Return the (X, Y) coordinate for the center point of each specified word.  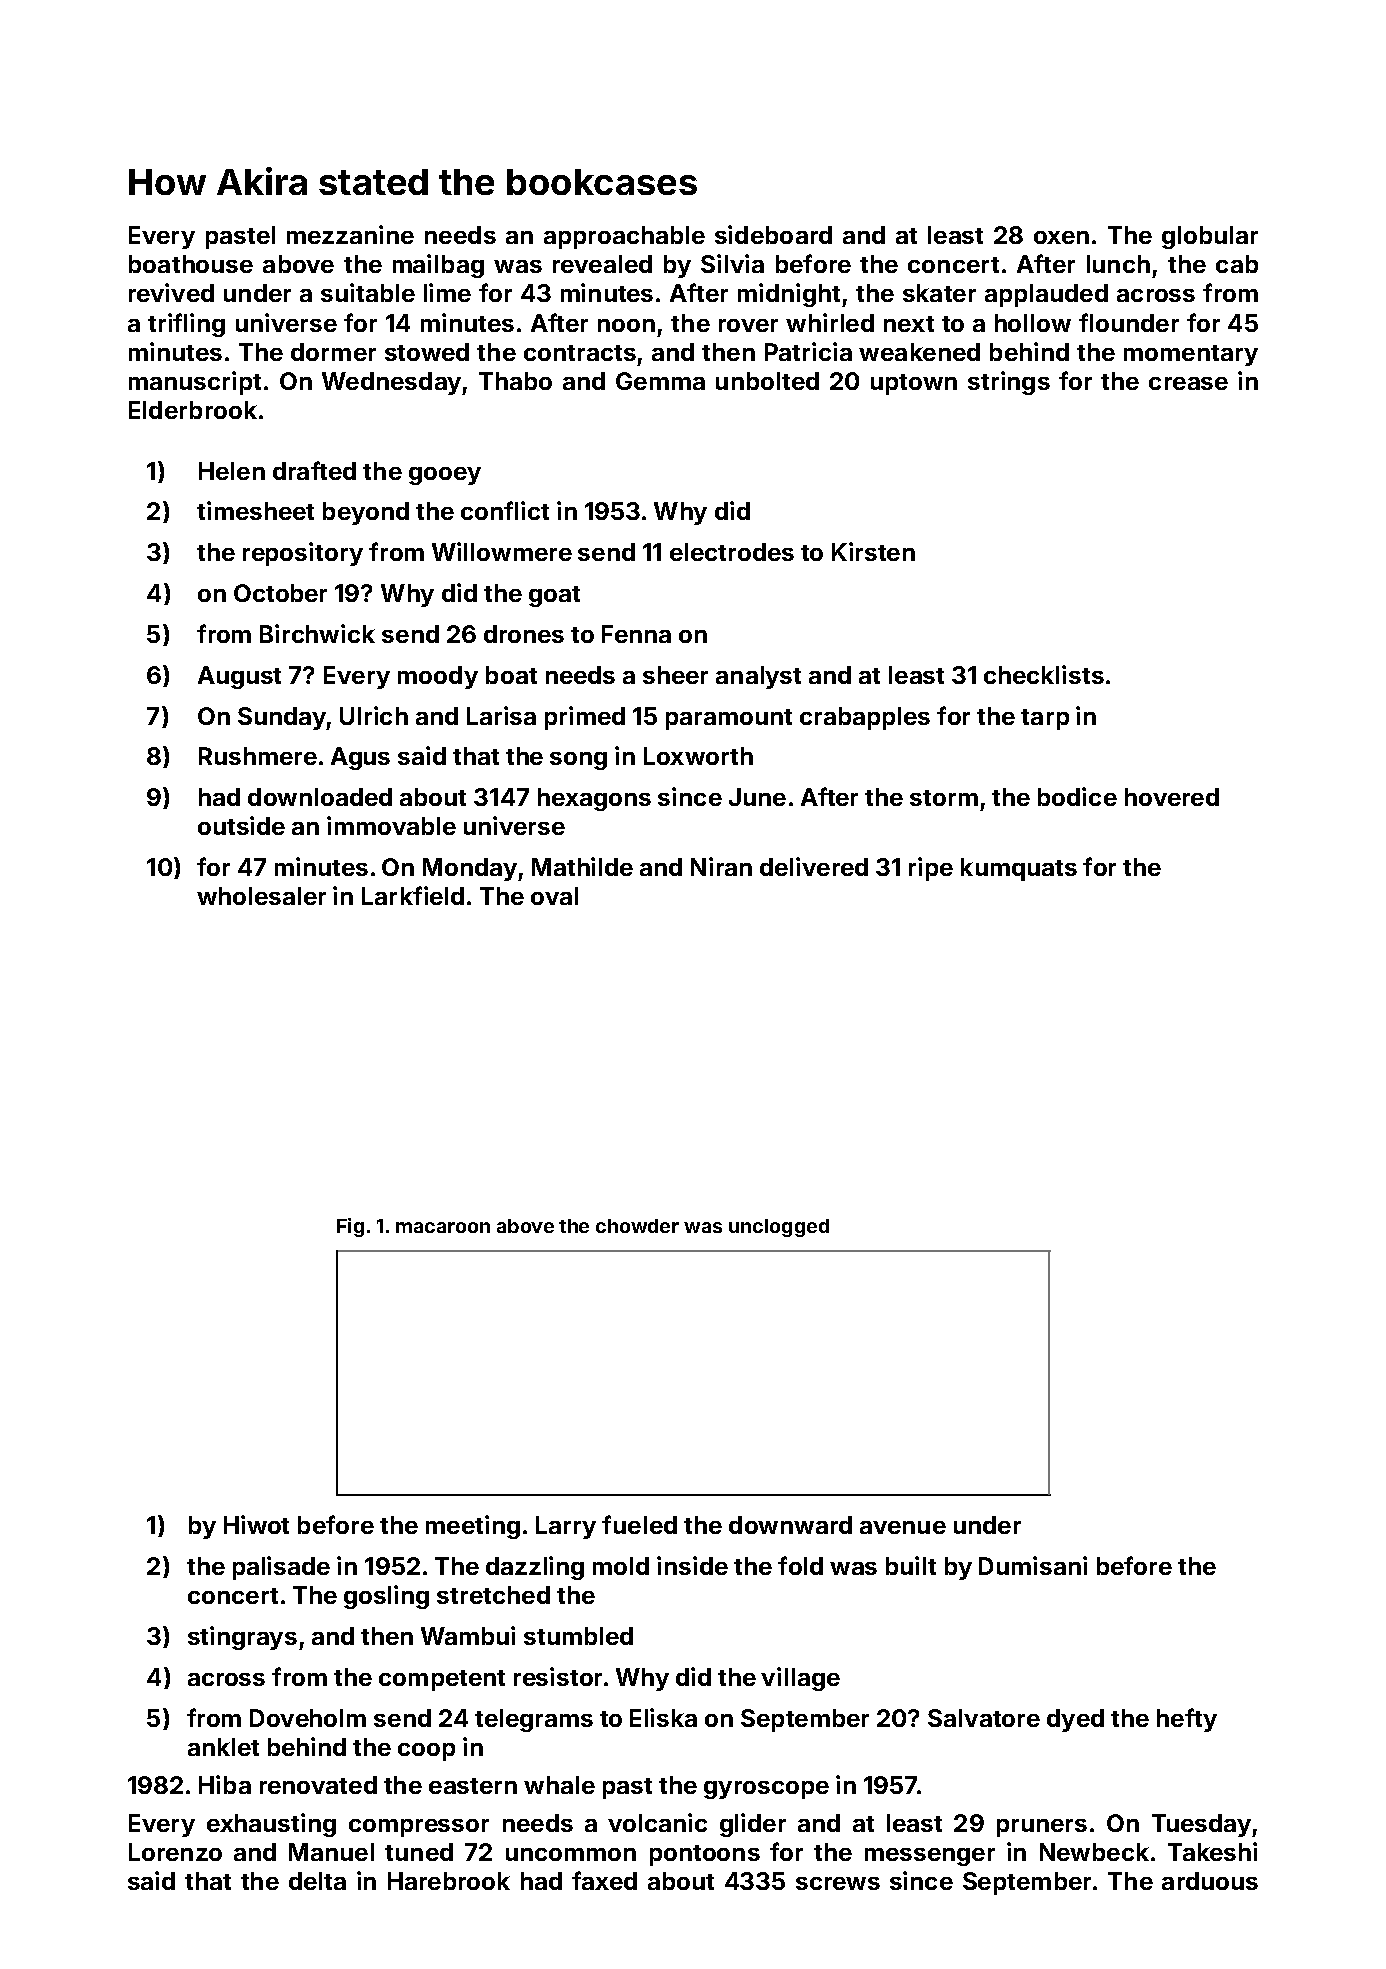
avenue (903, 1527)
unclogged (779, 1228)
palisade (281, 1568)
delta (317, 1881)
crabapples (865, 718)
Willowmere (502, 551)
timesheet (255, 510)
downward (790, 1525)
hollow (1033, 323)
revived (171, 292)
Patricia (808, 351)
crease (1188, 383)
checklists (1044, 674)
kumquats (1019, 869)
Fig (350, 1227)
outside (241, 825)
